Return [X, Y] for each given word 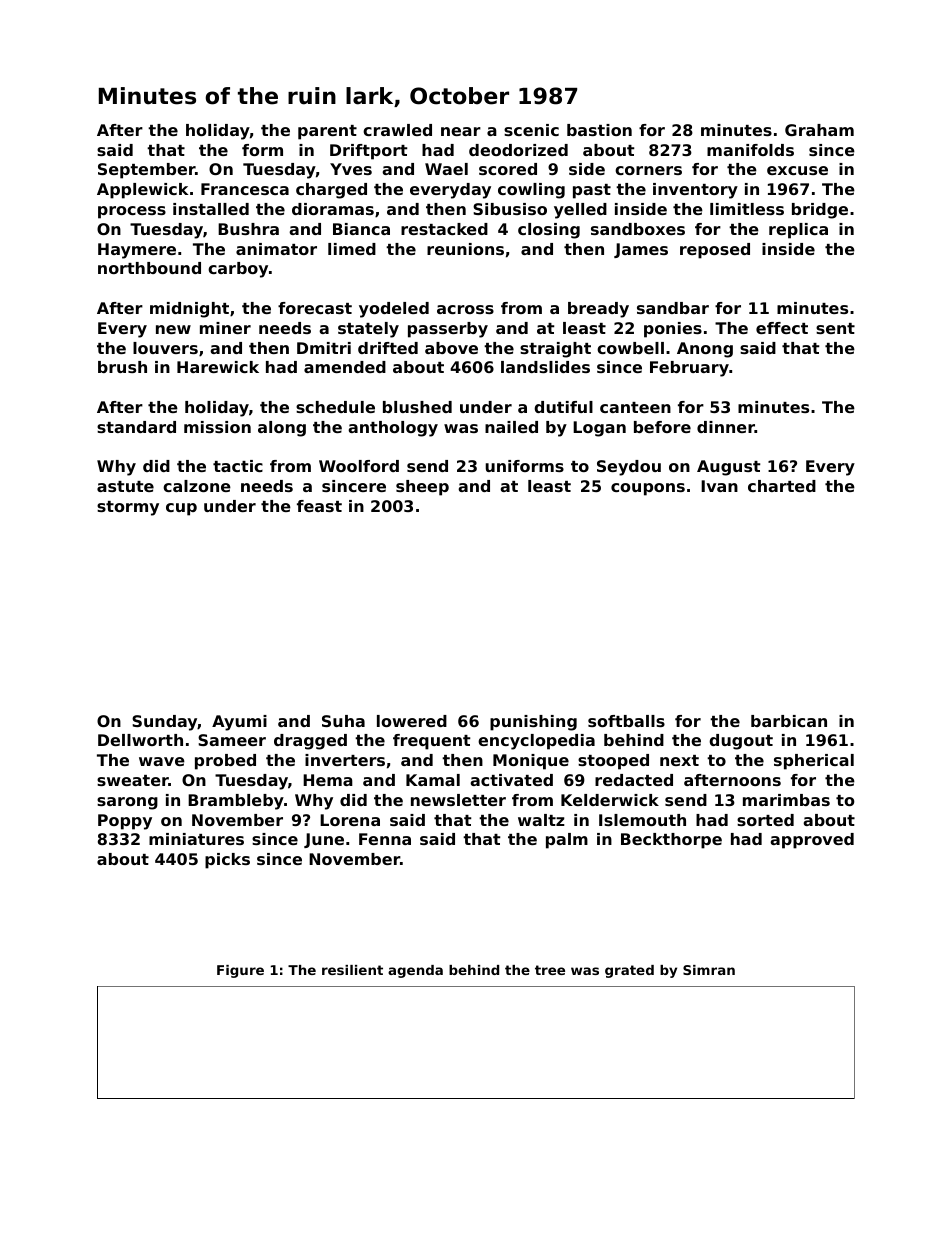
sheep [422, 488]
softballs [626, 721]
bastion [599, 130]
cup [181, 509]
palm [567, 841]
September [146, 171]
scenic [531, 130]
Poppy [125, 822]
